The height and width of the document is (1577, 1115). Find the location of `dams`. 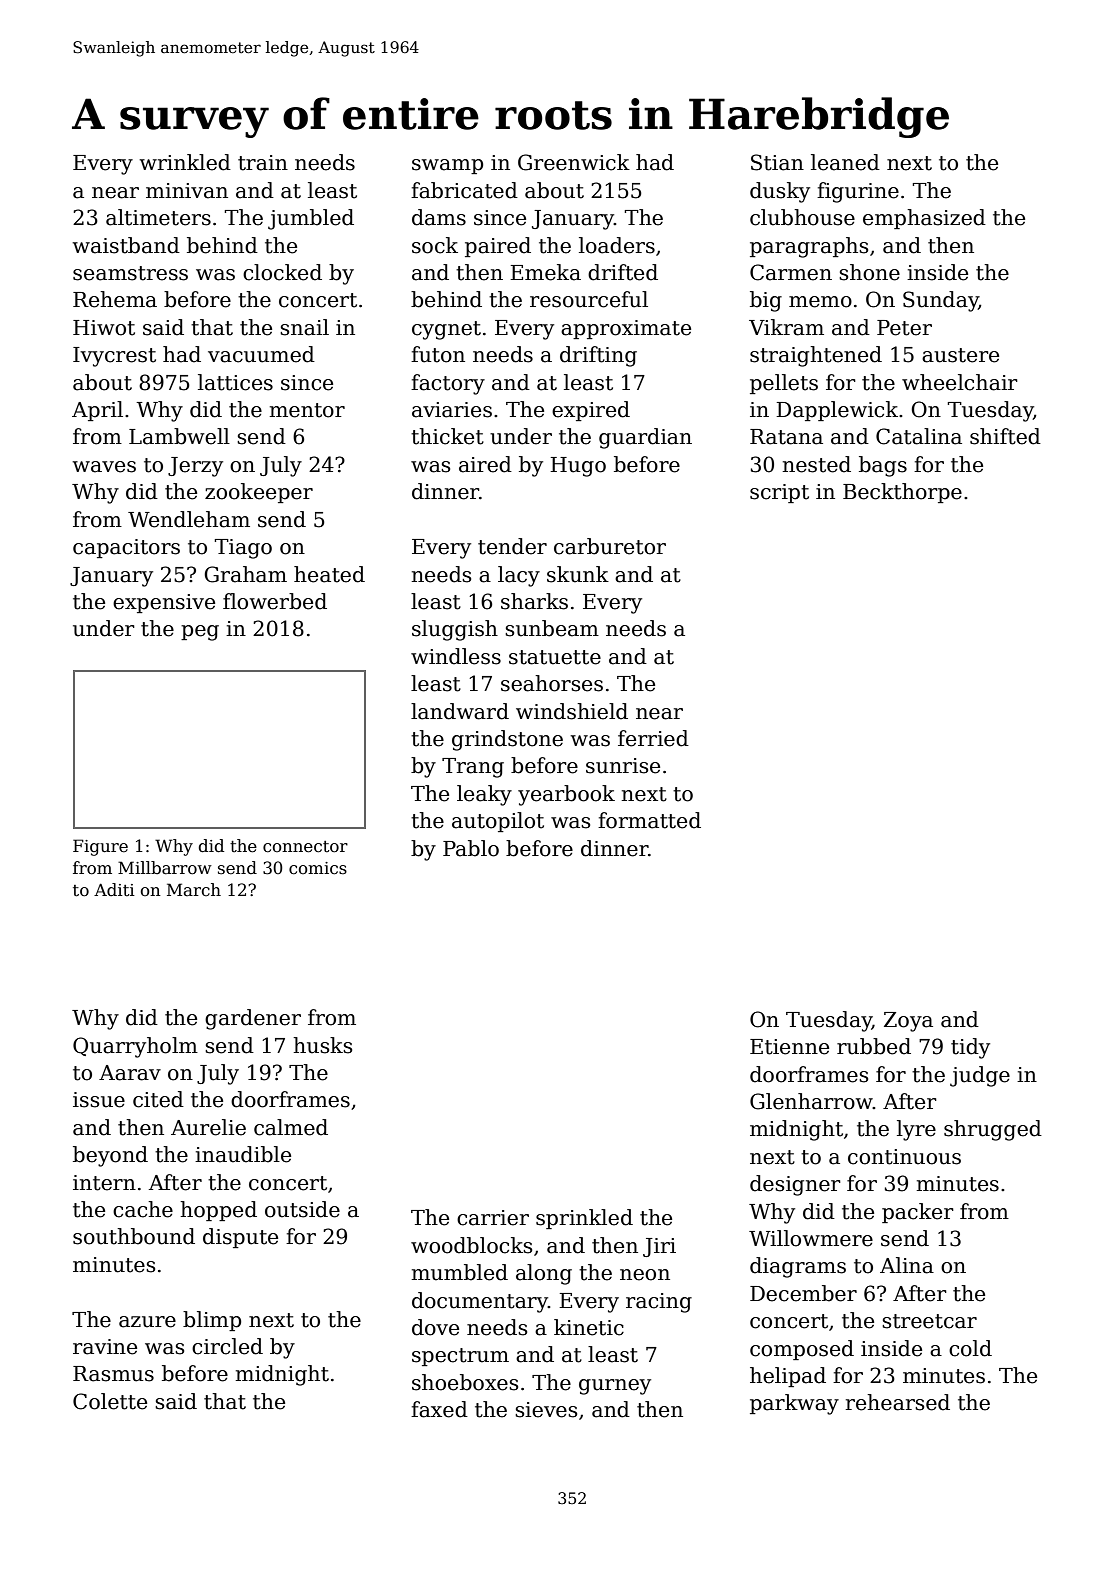

dams is located at coordinates (439, 217).
